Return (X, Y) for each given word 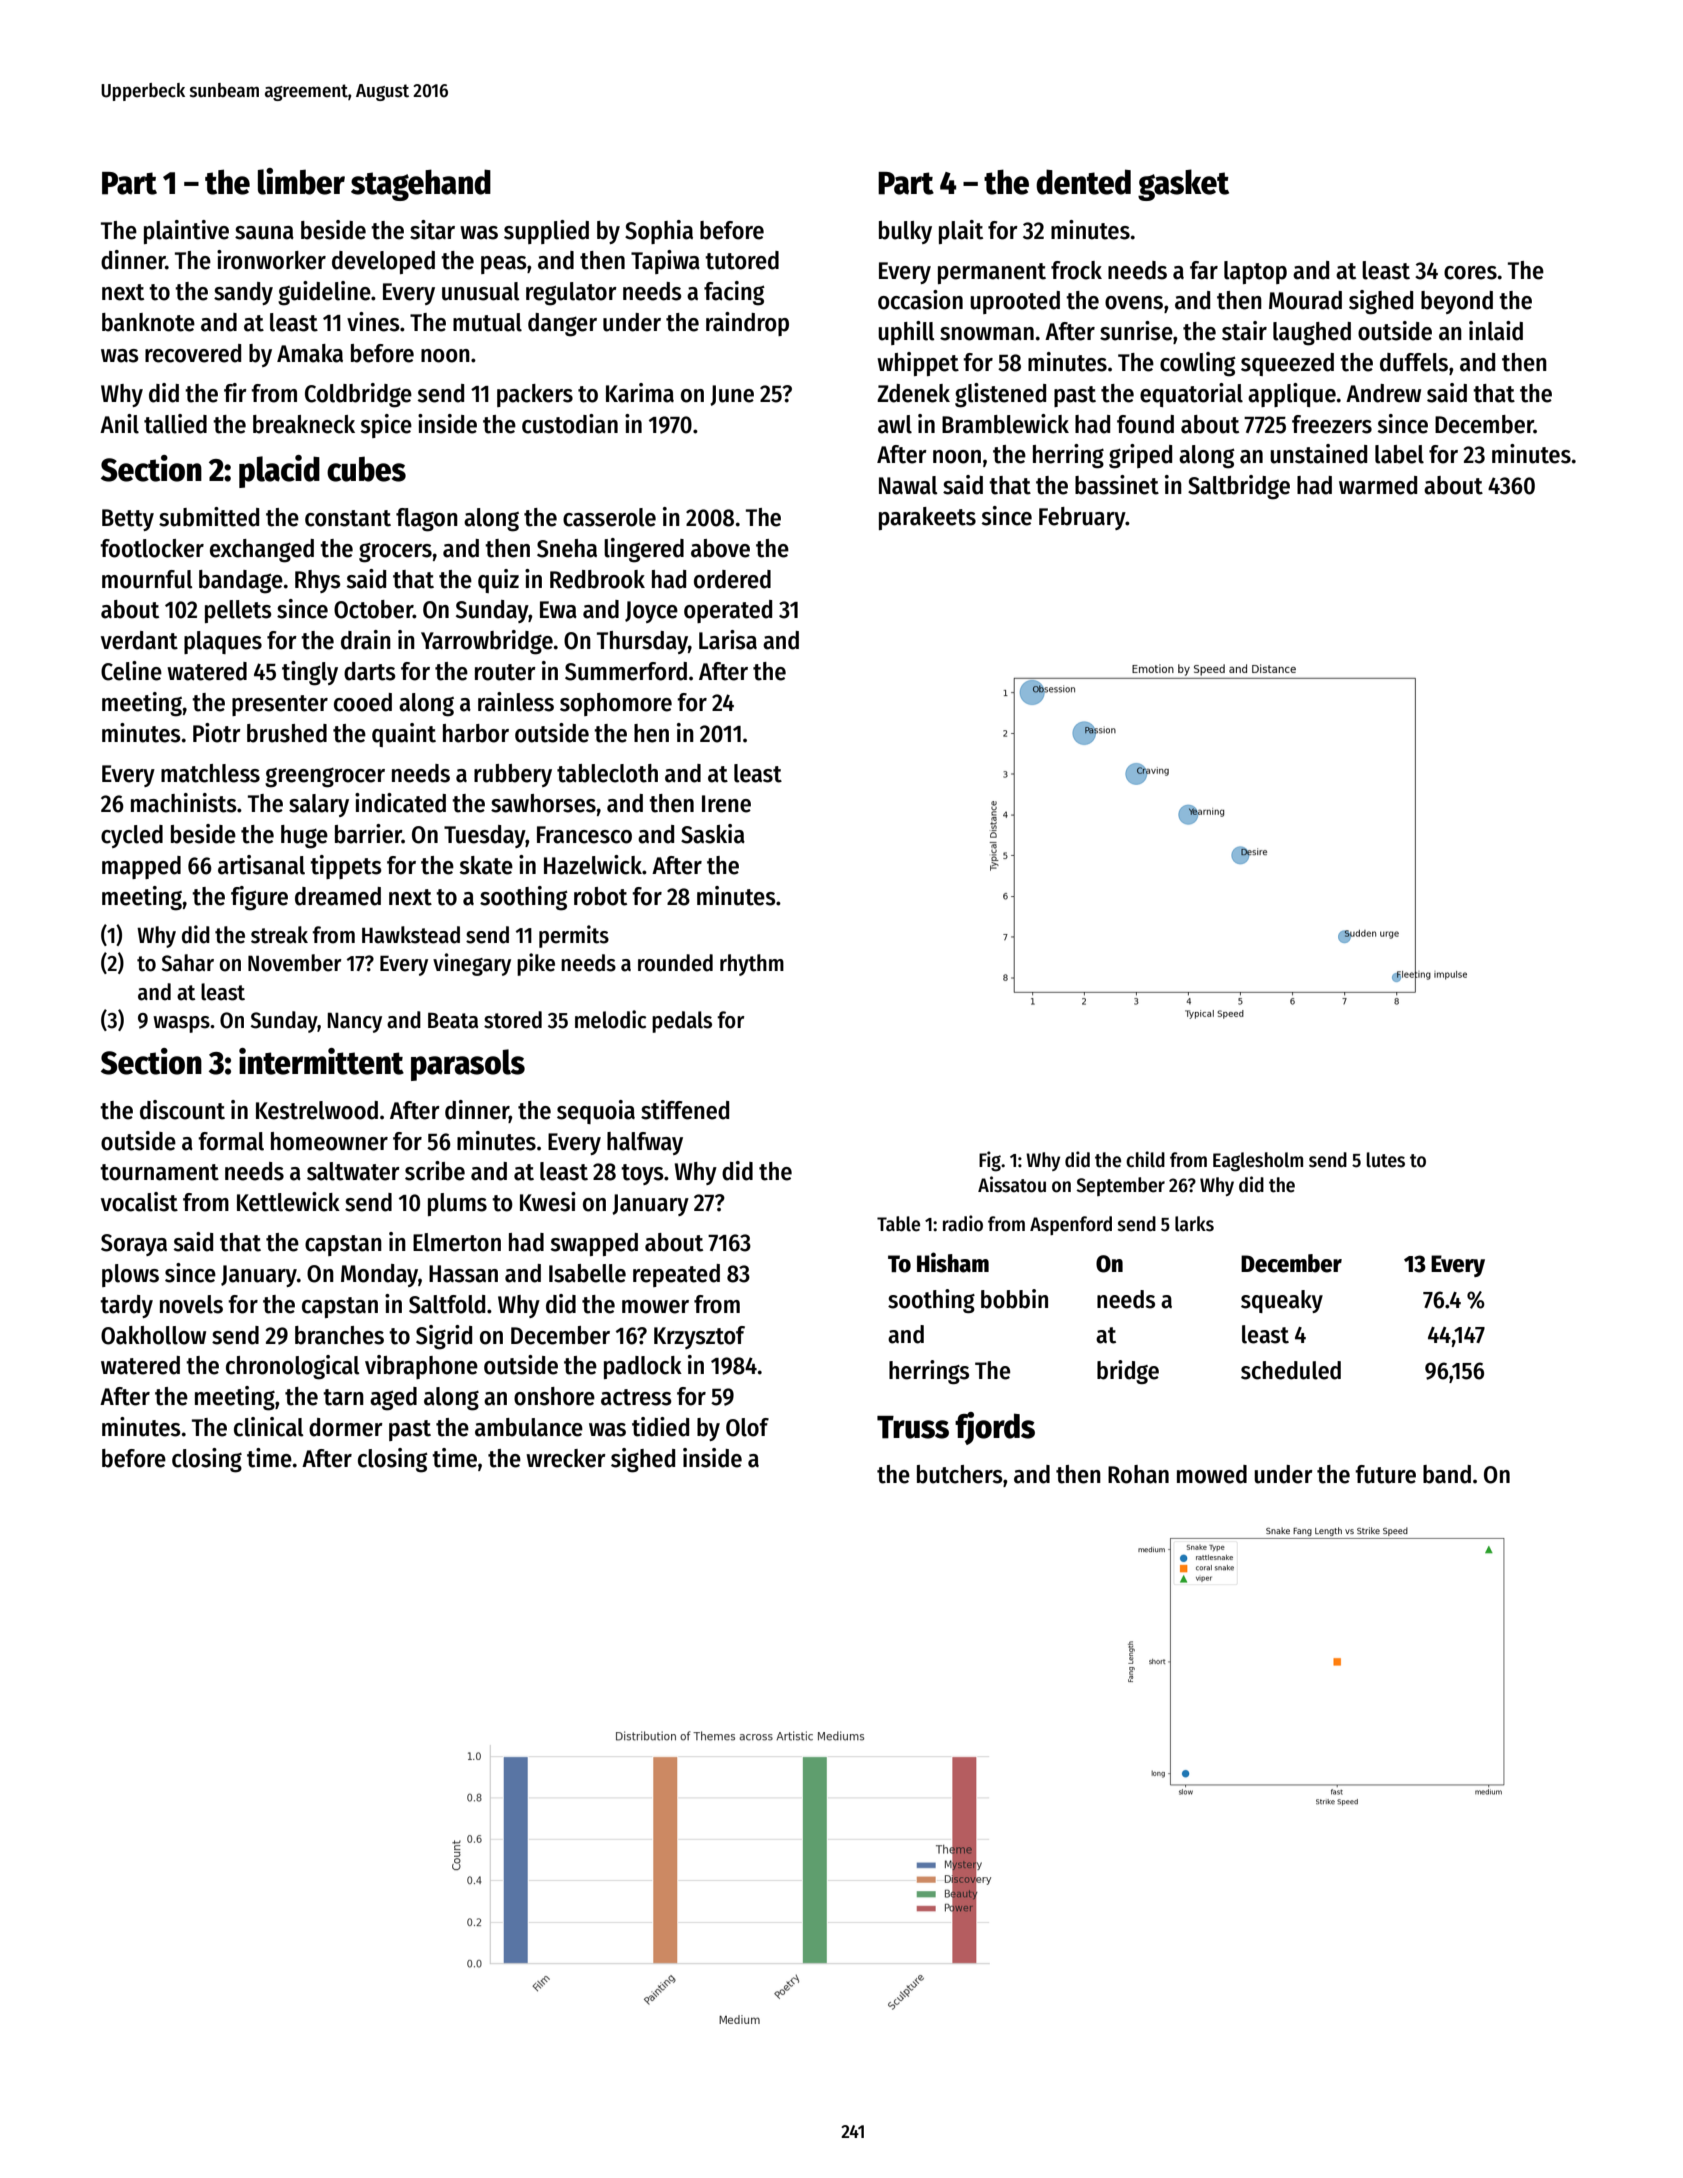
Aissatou (1012, 1184)
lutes (1386, 1160)
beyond (1457, 302)
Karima (640, 393)
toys (642, 1174)
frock (1076, 270)
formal (231, 1141)
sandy (243, 293)
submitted (209, 517)
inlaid (1496, 331)
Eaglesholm (1258, 1162)
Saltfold (447, 1304)
